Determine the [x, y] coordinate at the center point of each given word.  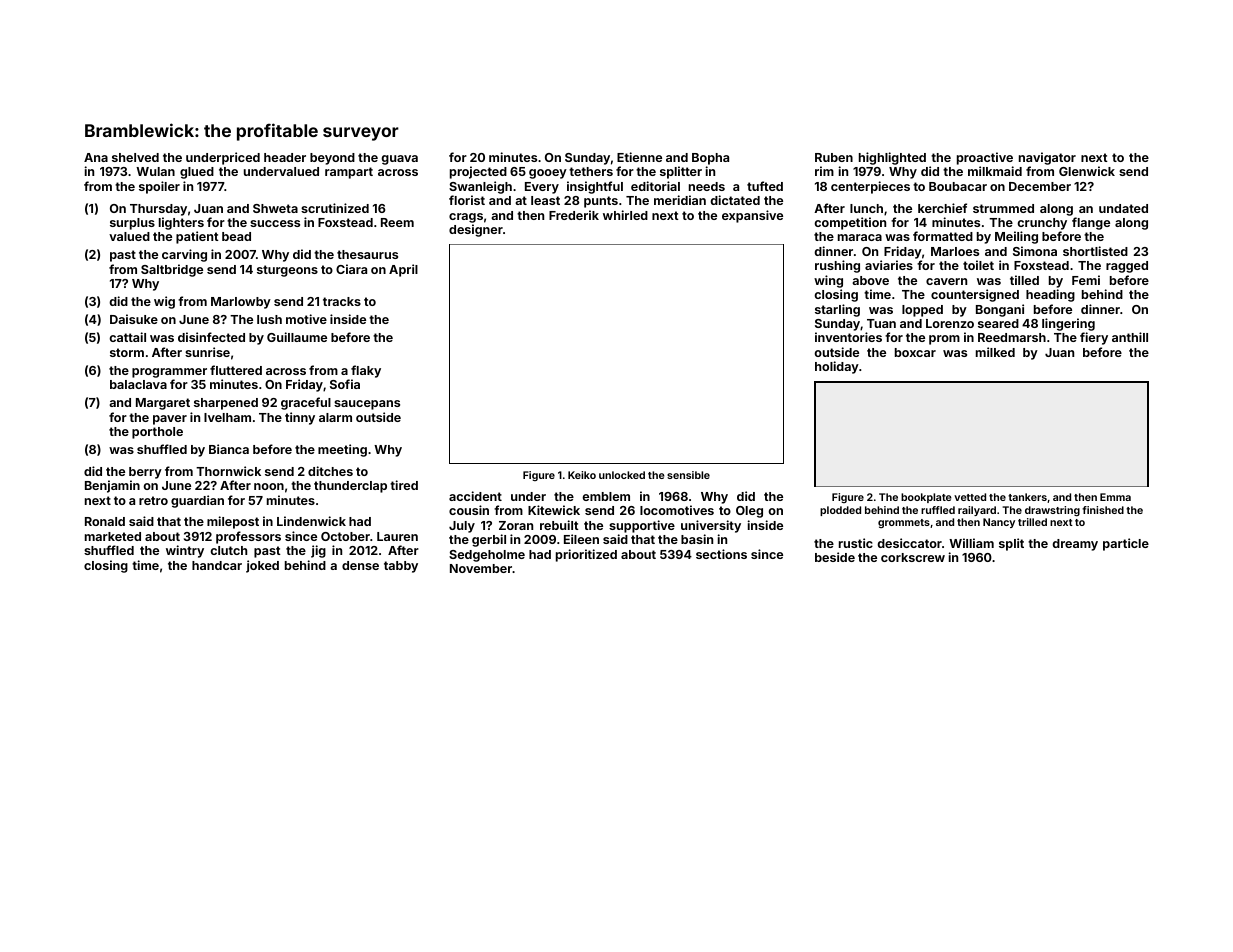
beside [835, 557]
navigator [1047, 158]
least [545, 200]
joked [262, 566]
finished [1103, 510]
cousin [469, 510]
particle [1126, 544]
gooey [548, 174]
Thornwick [228, 471]
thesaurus [367, 254]
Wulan [155, 171]
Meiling [1016, 237]
